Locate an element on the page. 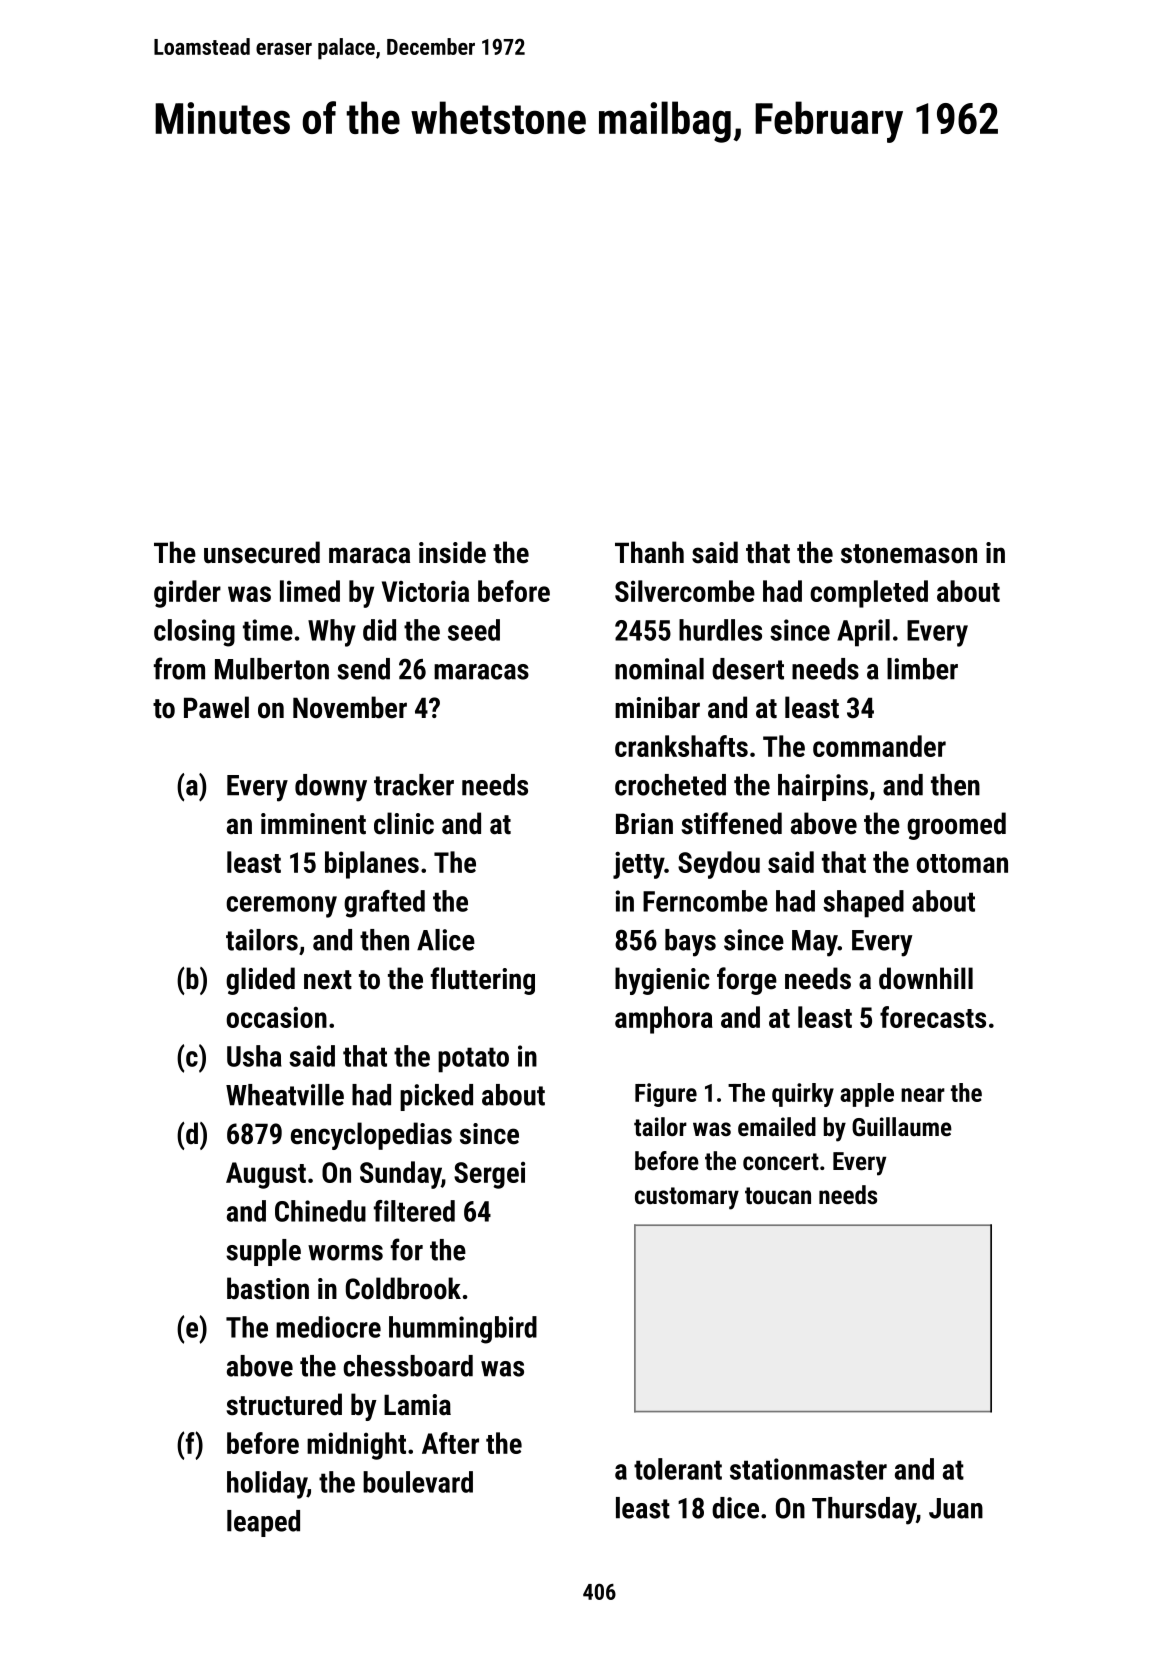 This page has width=1165, height=1654. amphora is located at coordinates (664, 1020).
